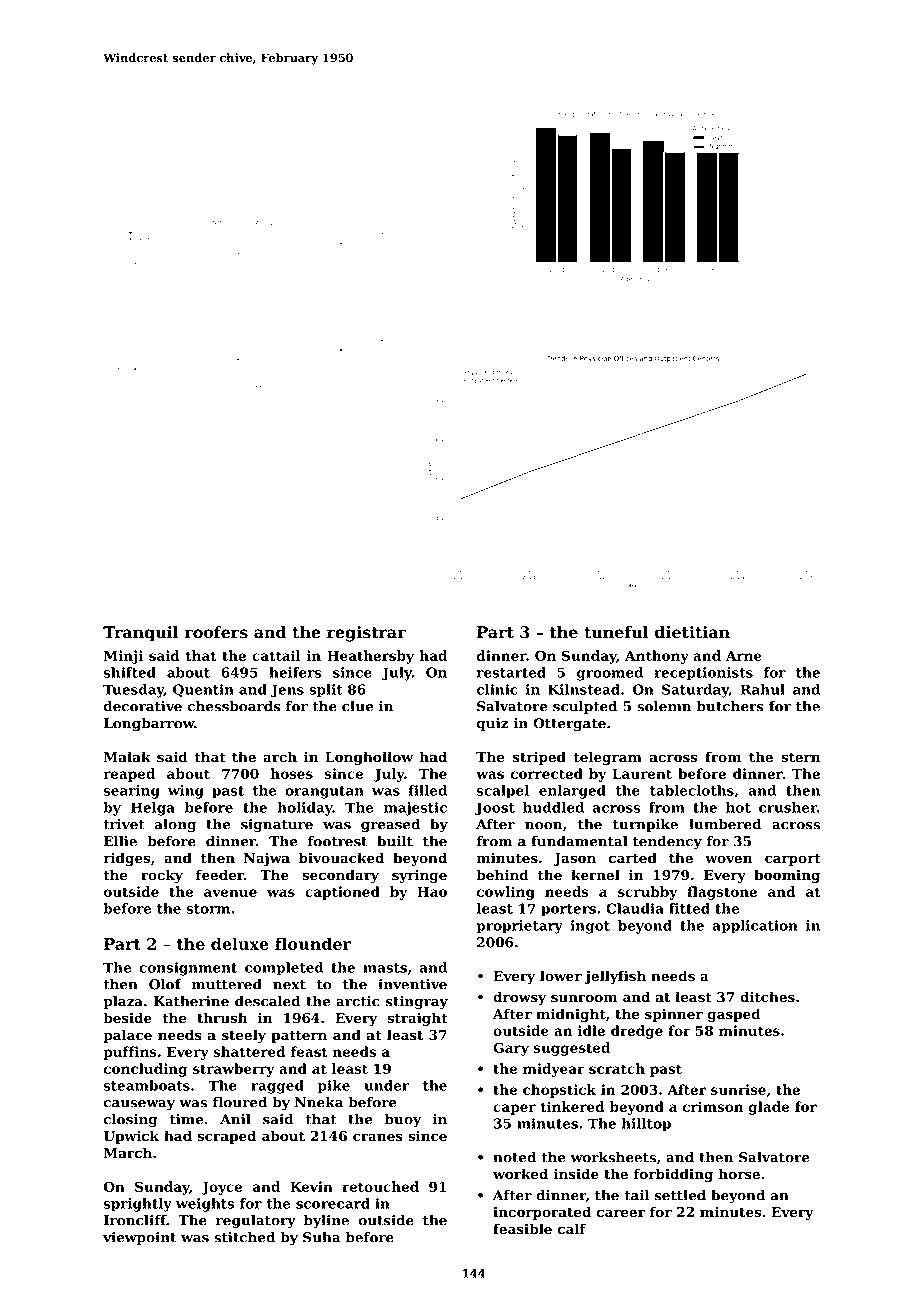  Describe the element at coordinates (277, 826) in the image. I see `signature` at that location.
